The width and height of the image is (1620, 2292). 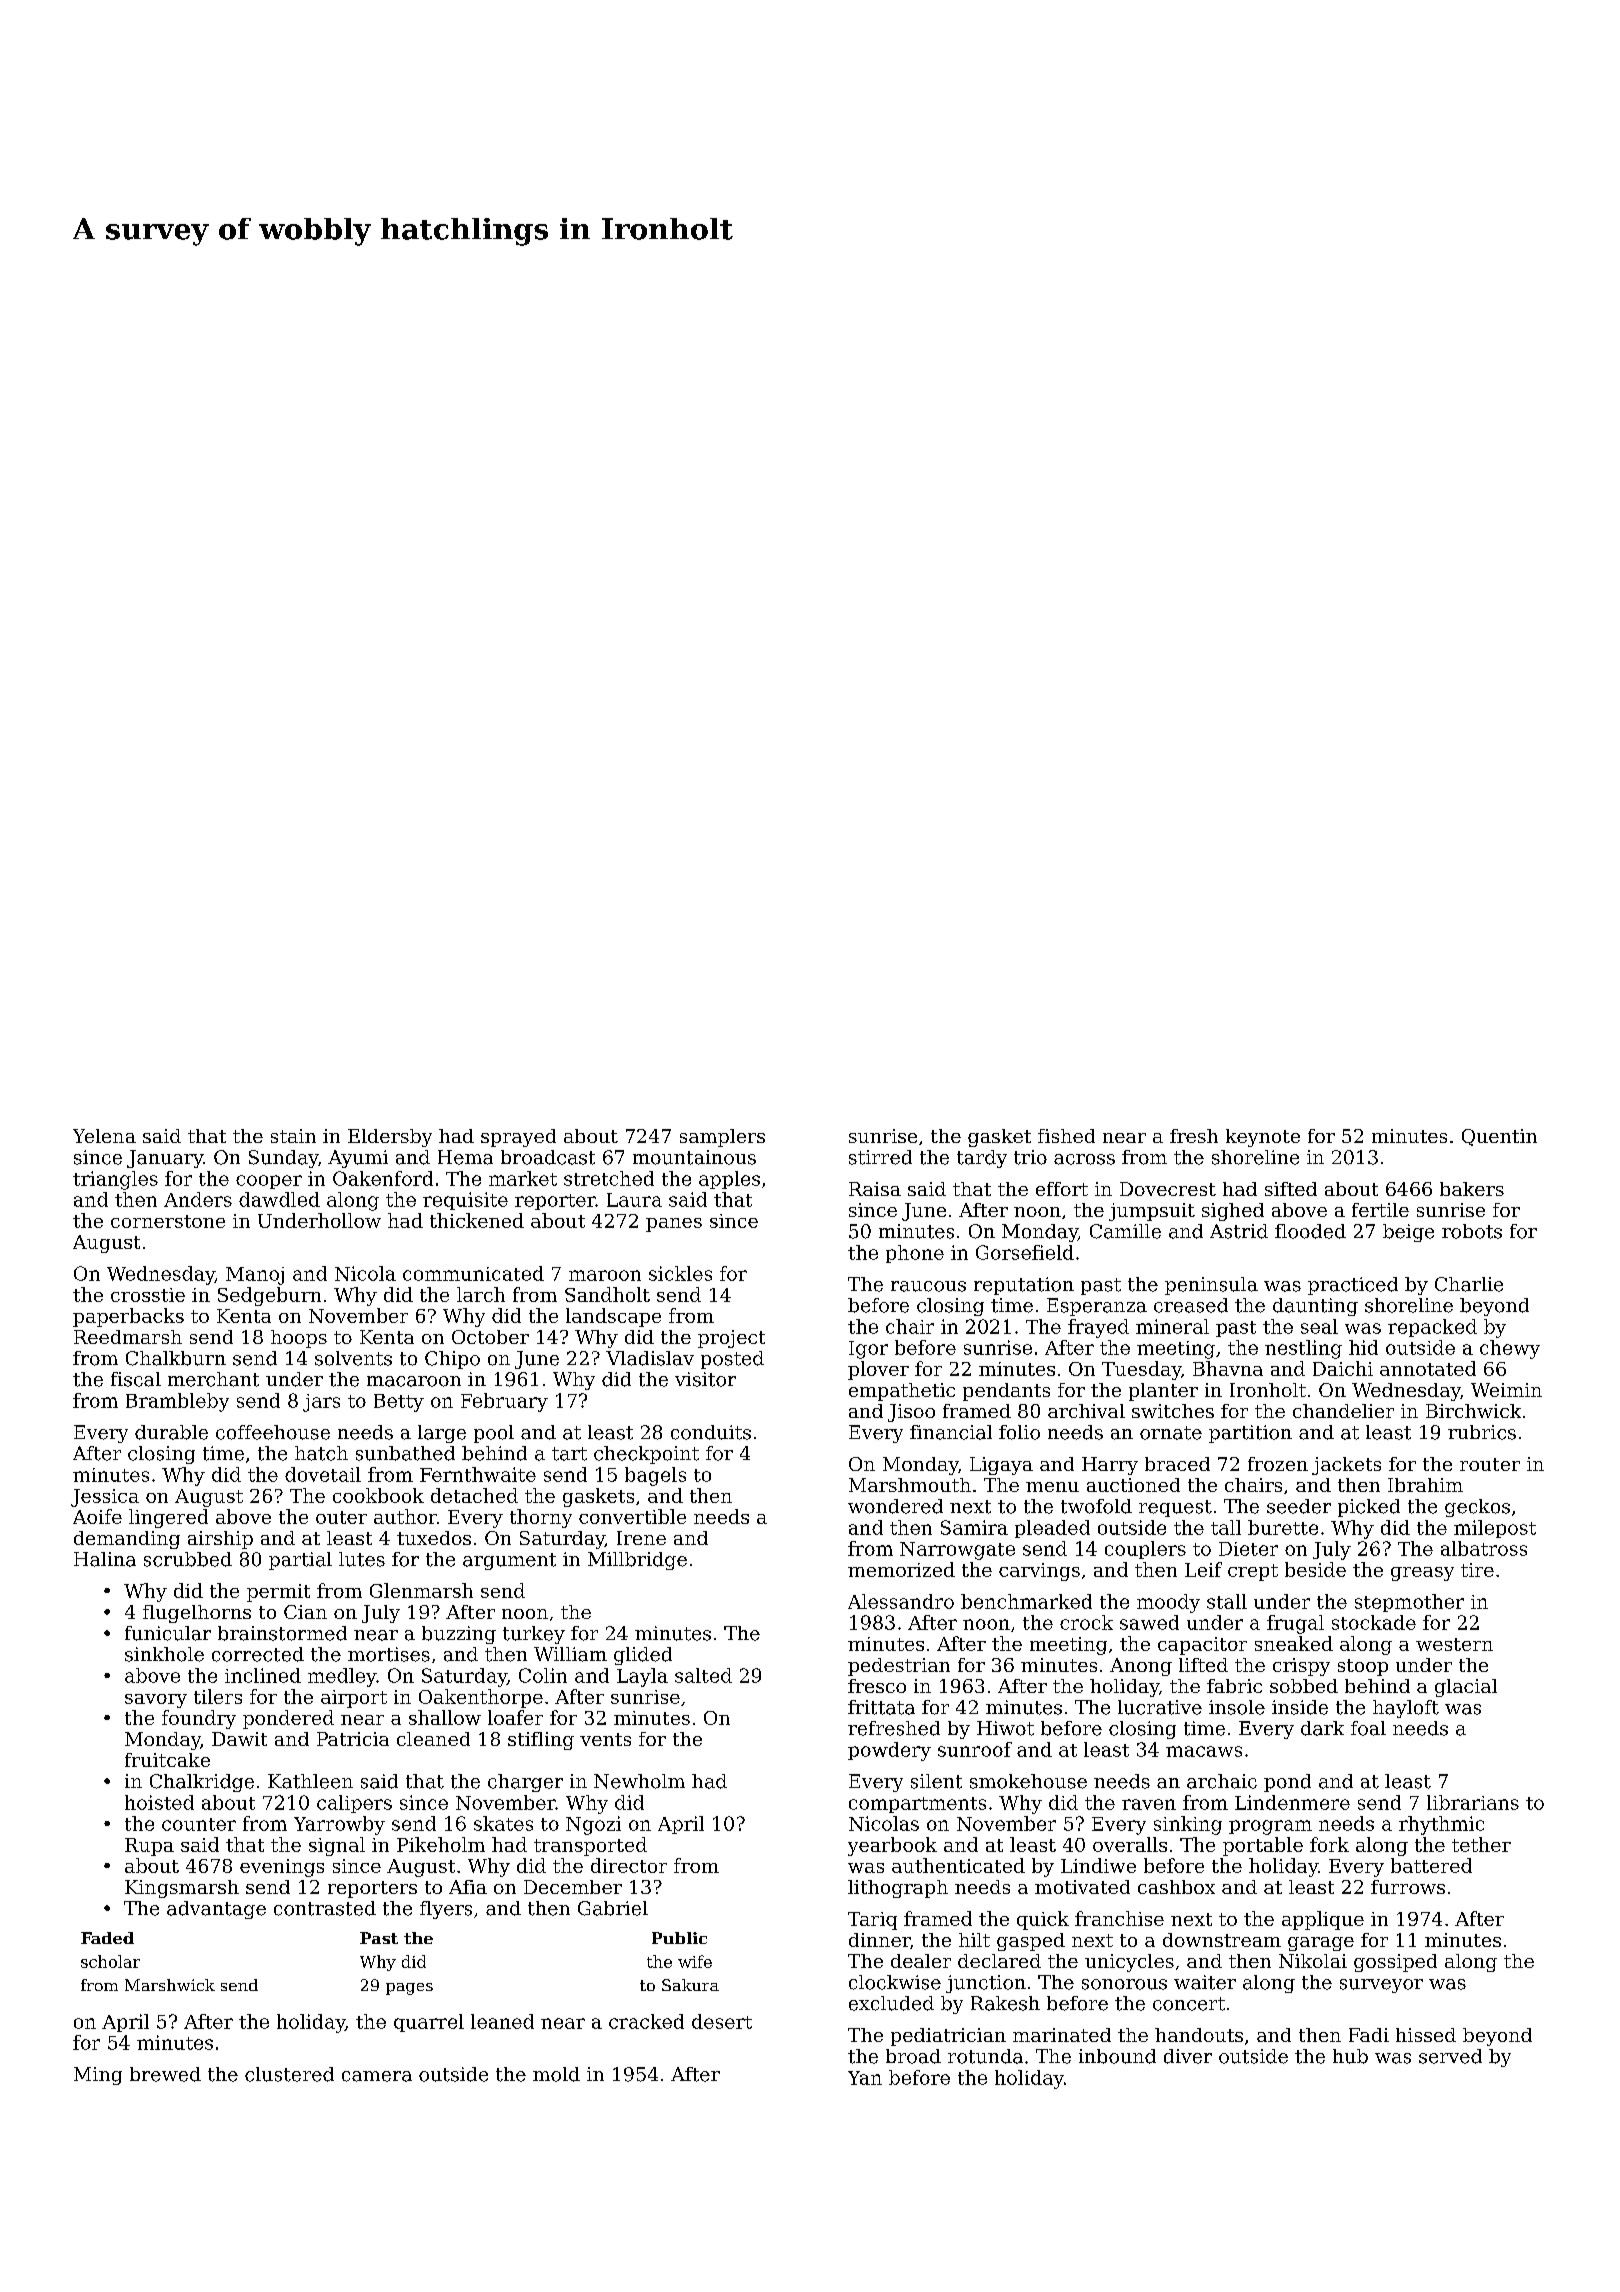 I want to click on program, so click(x=1270, y=1827).
